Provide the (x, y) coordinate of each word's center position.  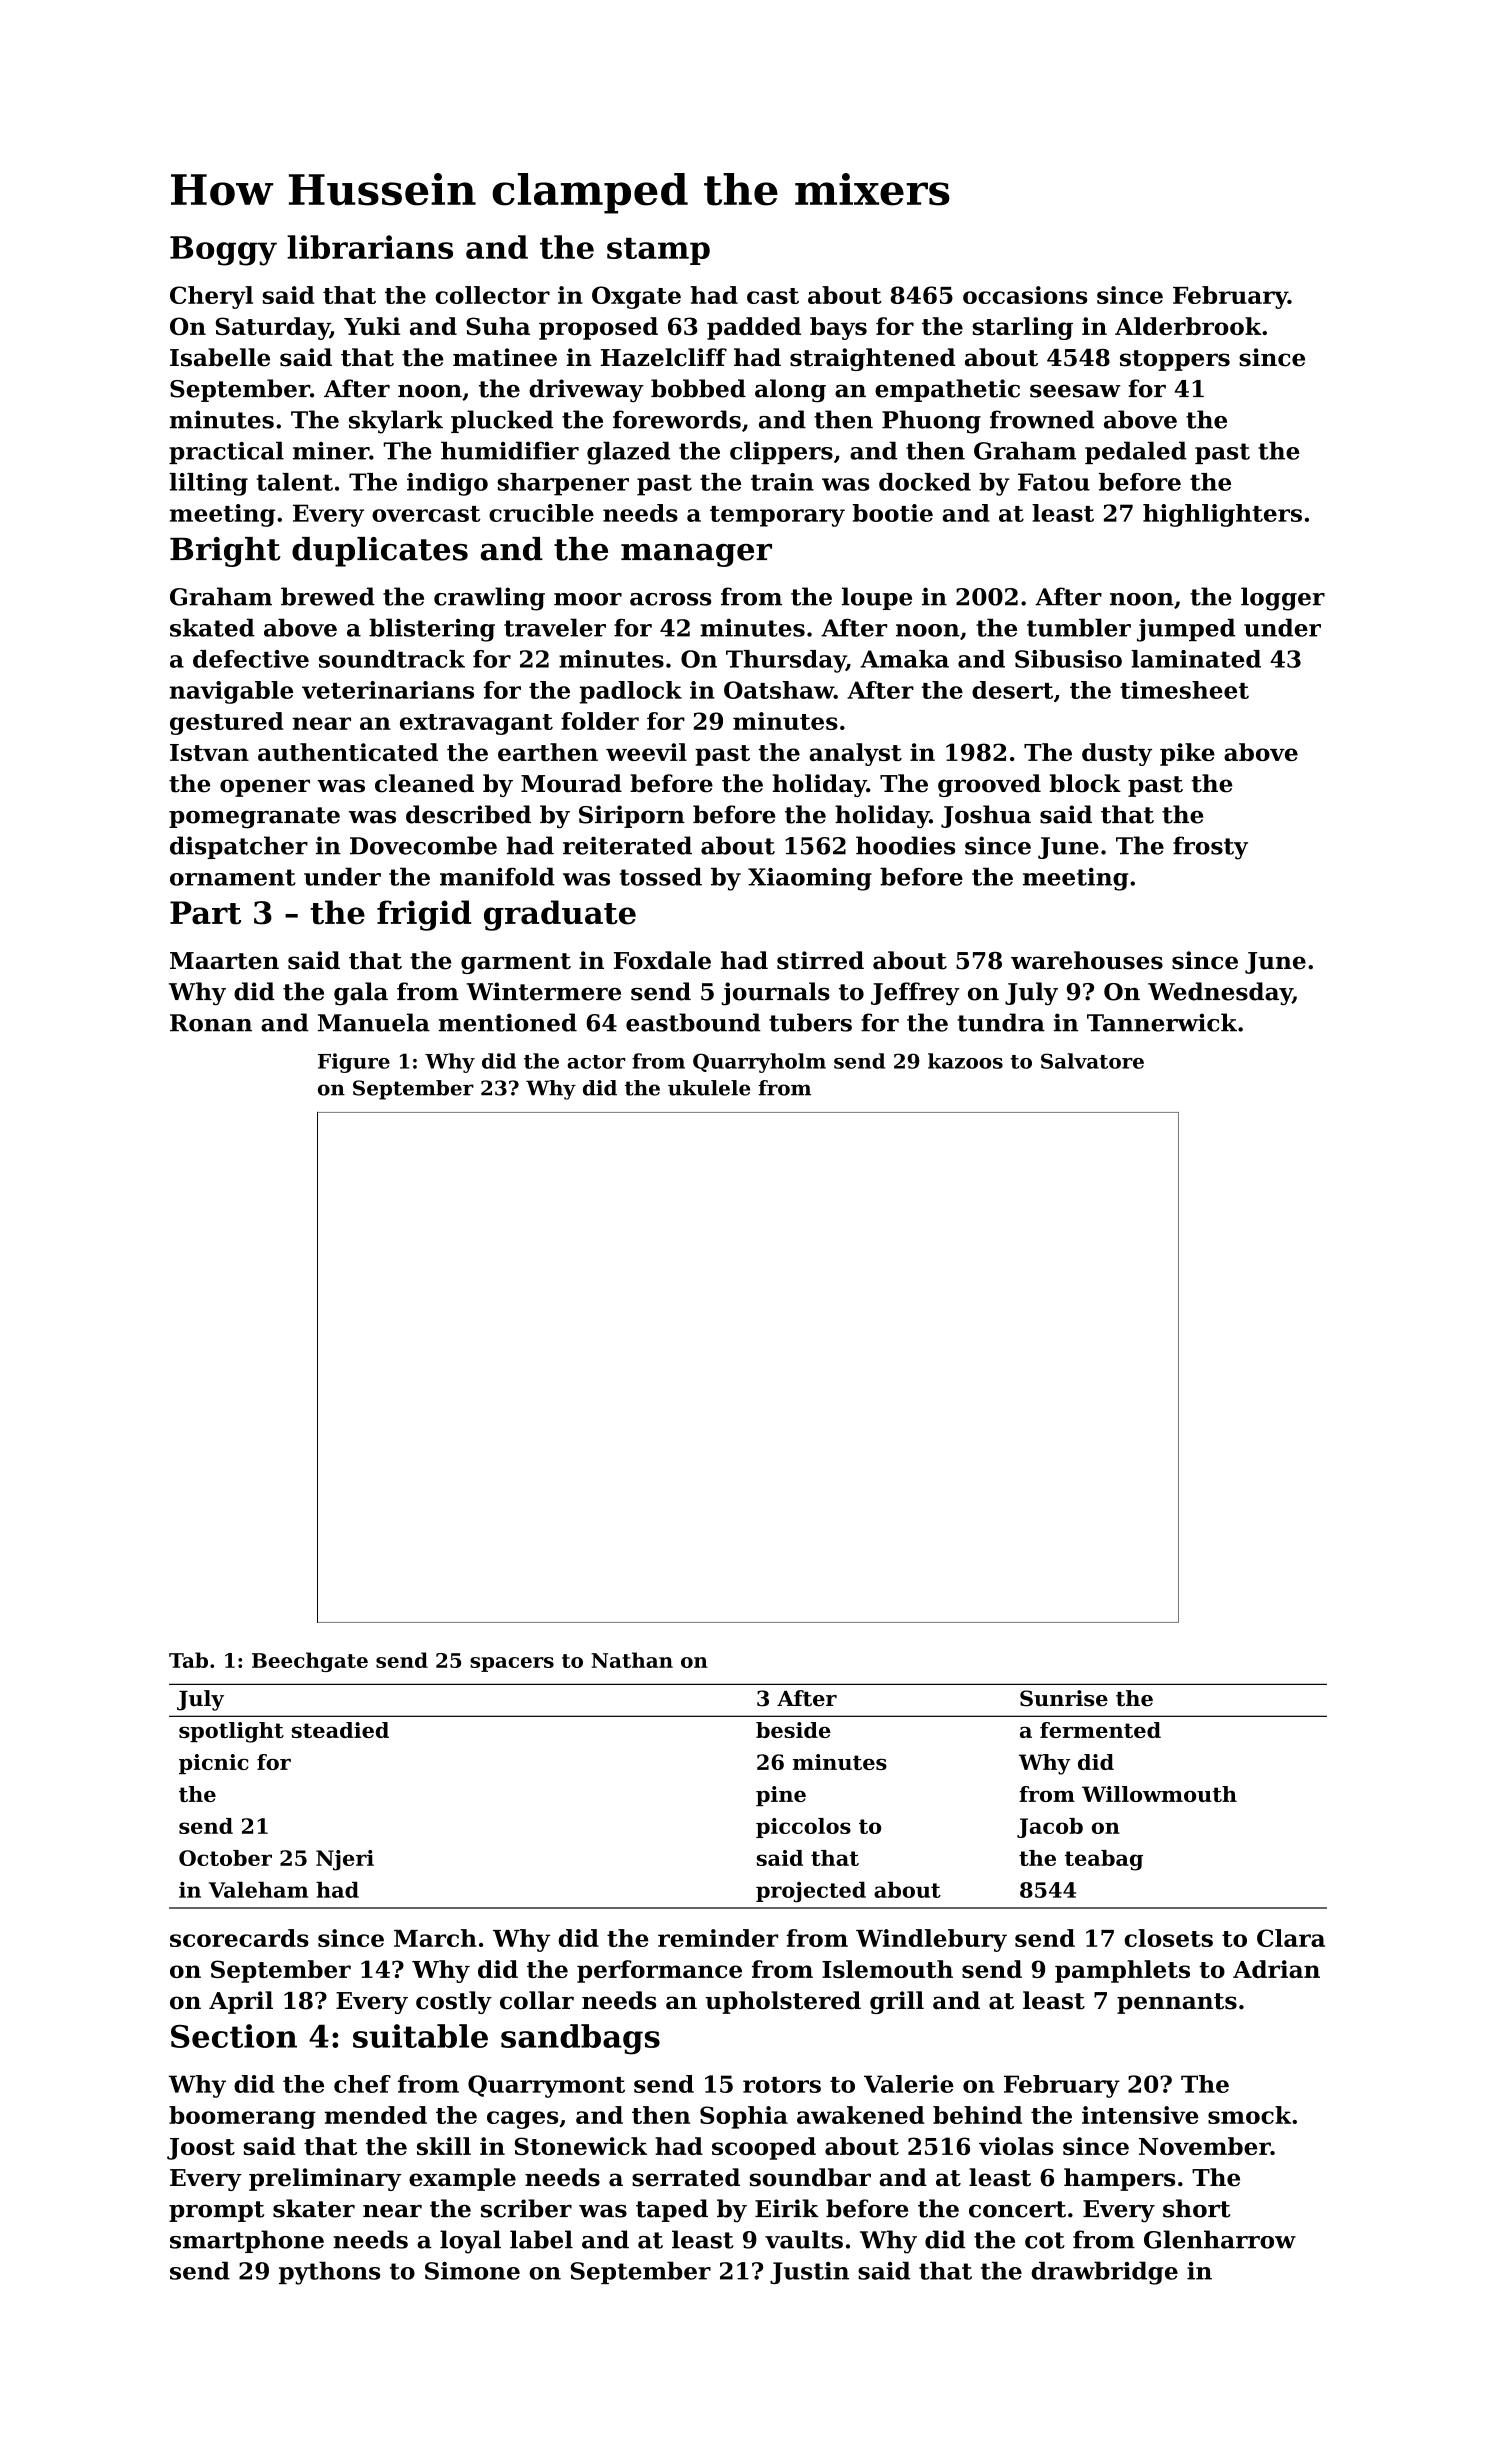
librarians (370, 247)
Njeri (345, 1860)
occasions (1025, 295)
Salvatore (1092, 1061)
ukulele (709, 1088)
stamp (658, 251)
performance (659, 1971)
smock (1249, 2115)
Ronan (211, 1023)
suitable (420, 2036)
